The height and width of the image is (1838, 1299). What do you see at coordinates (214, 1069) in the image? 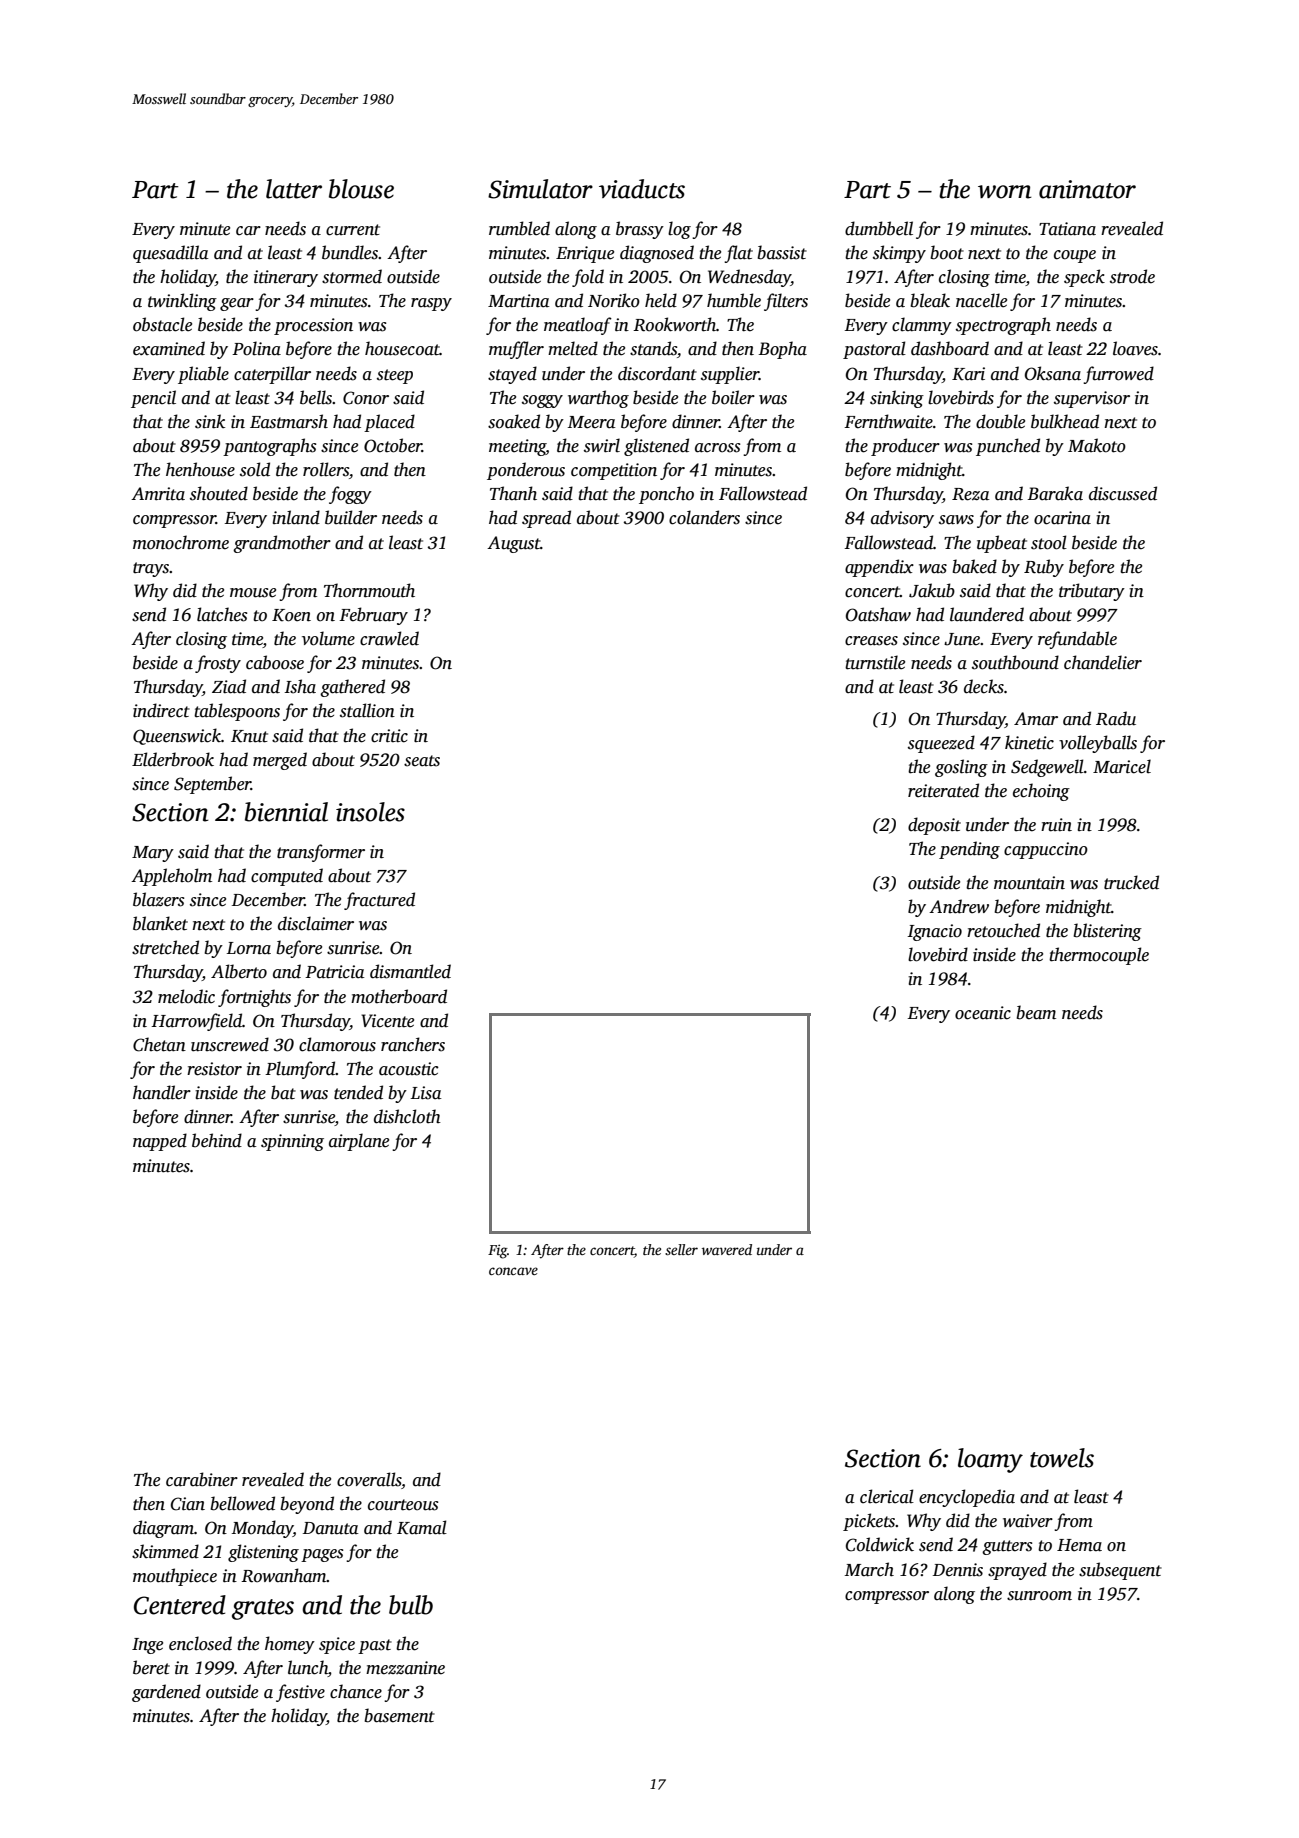
I see `resistor` at bounding box center [214, 1069].
